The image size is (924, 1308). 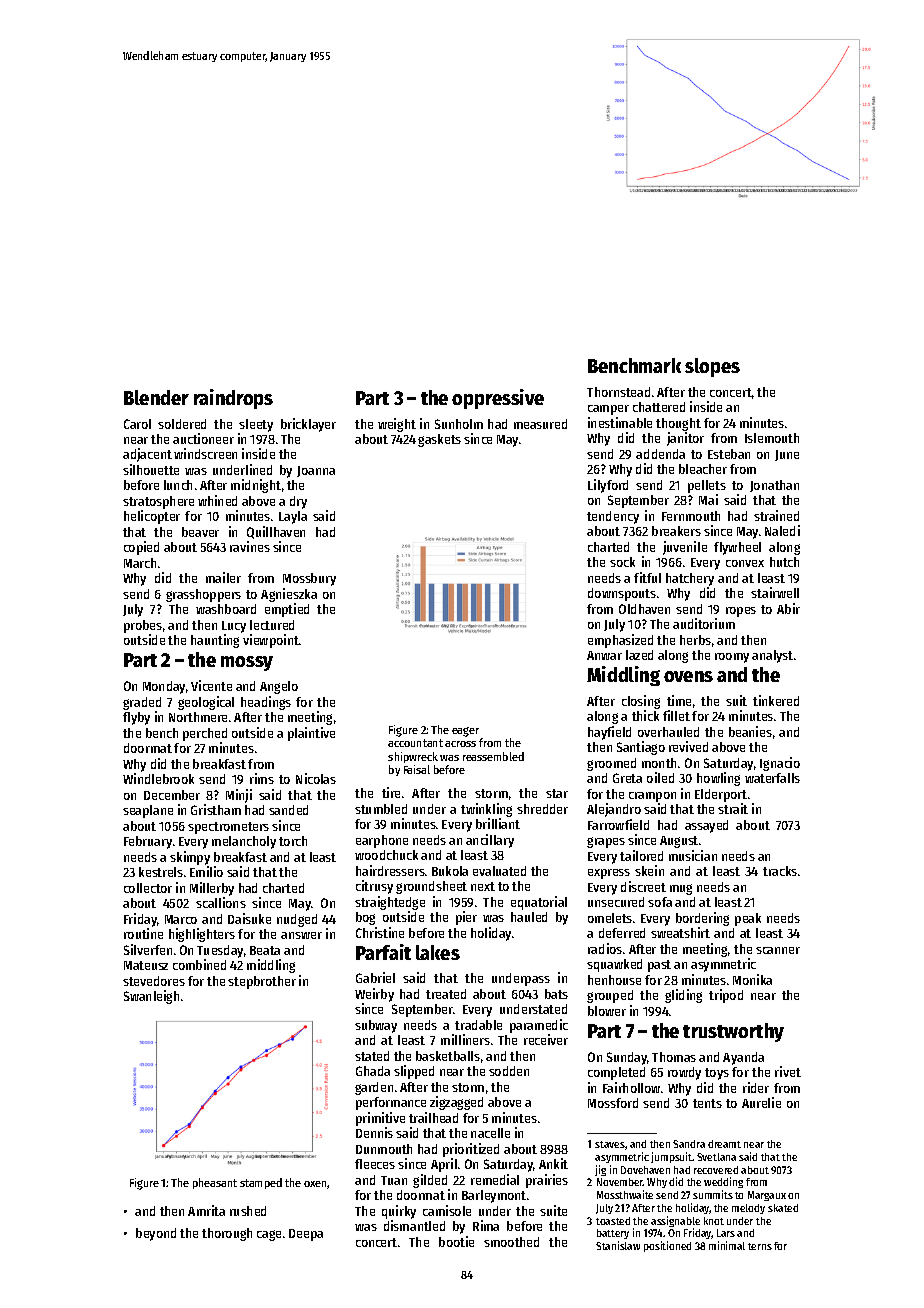 What do you see at coordinates (156, 1234) in the screenshot?
I see `beyond` at bounding box center [156, 1234].
